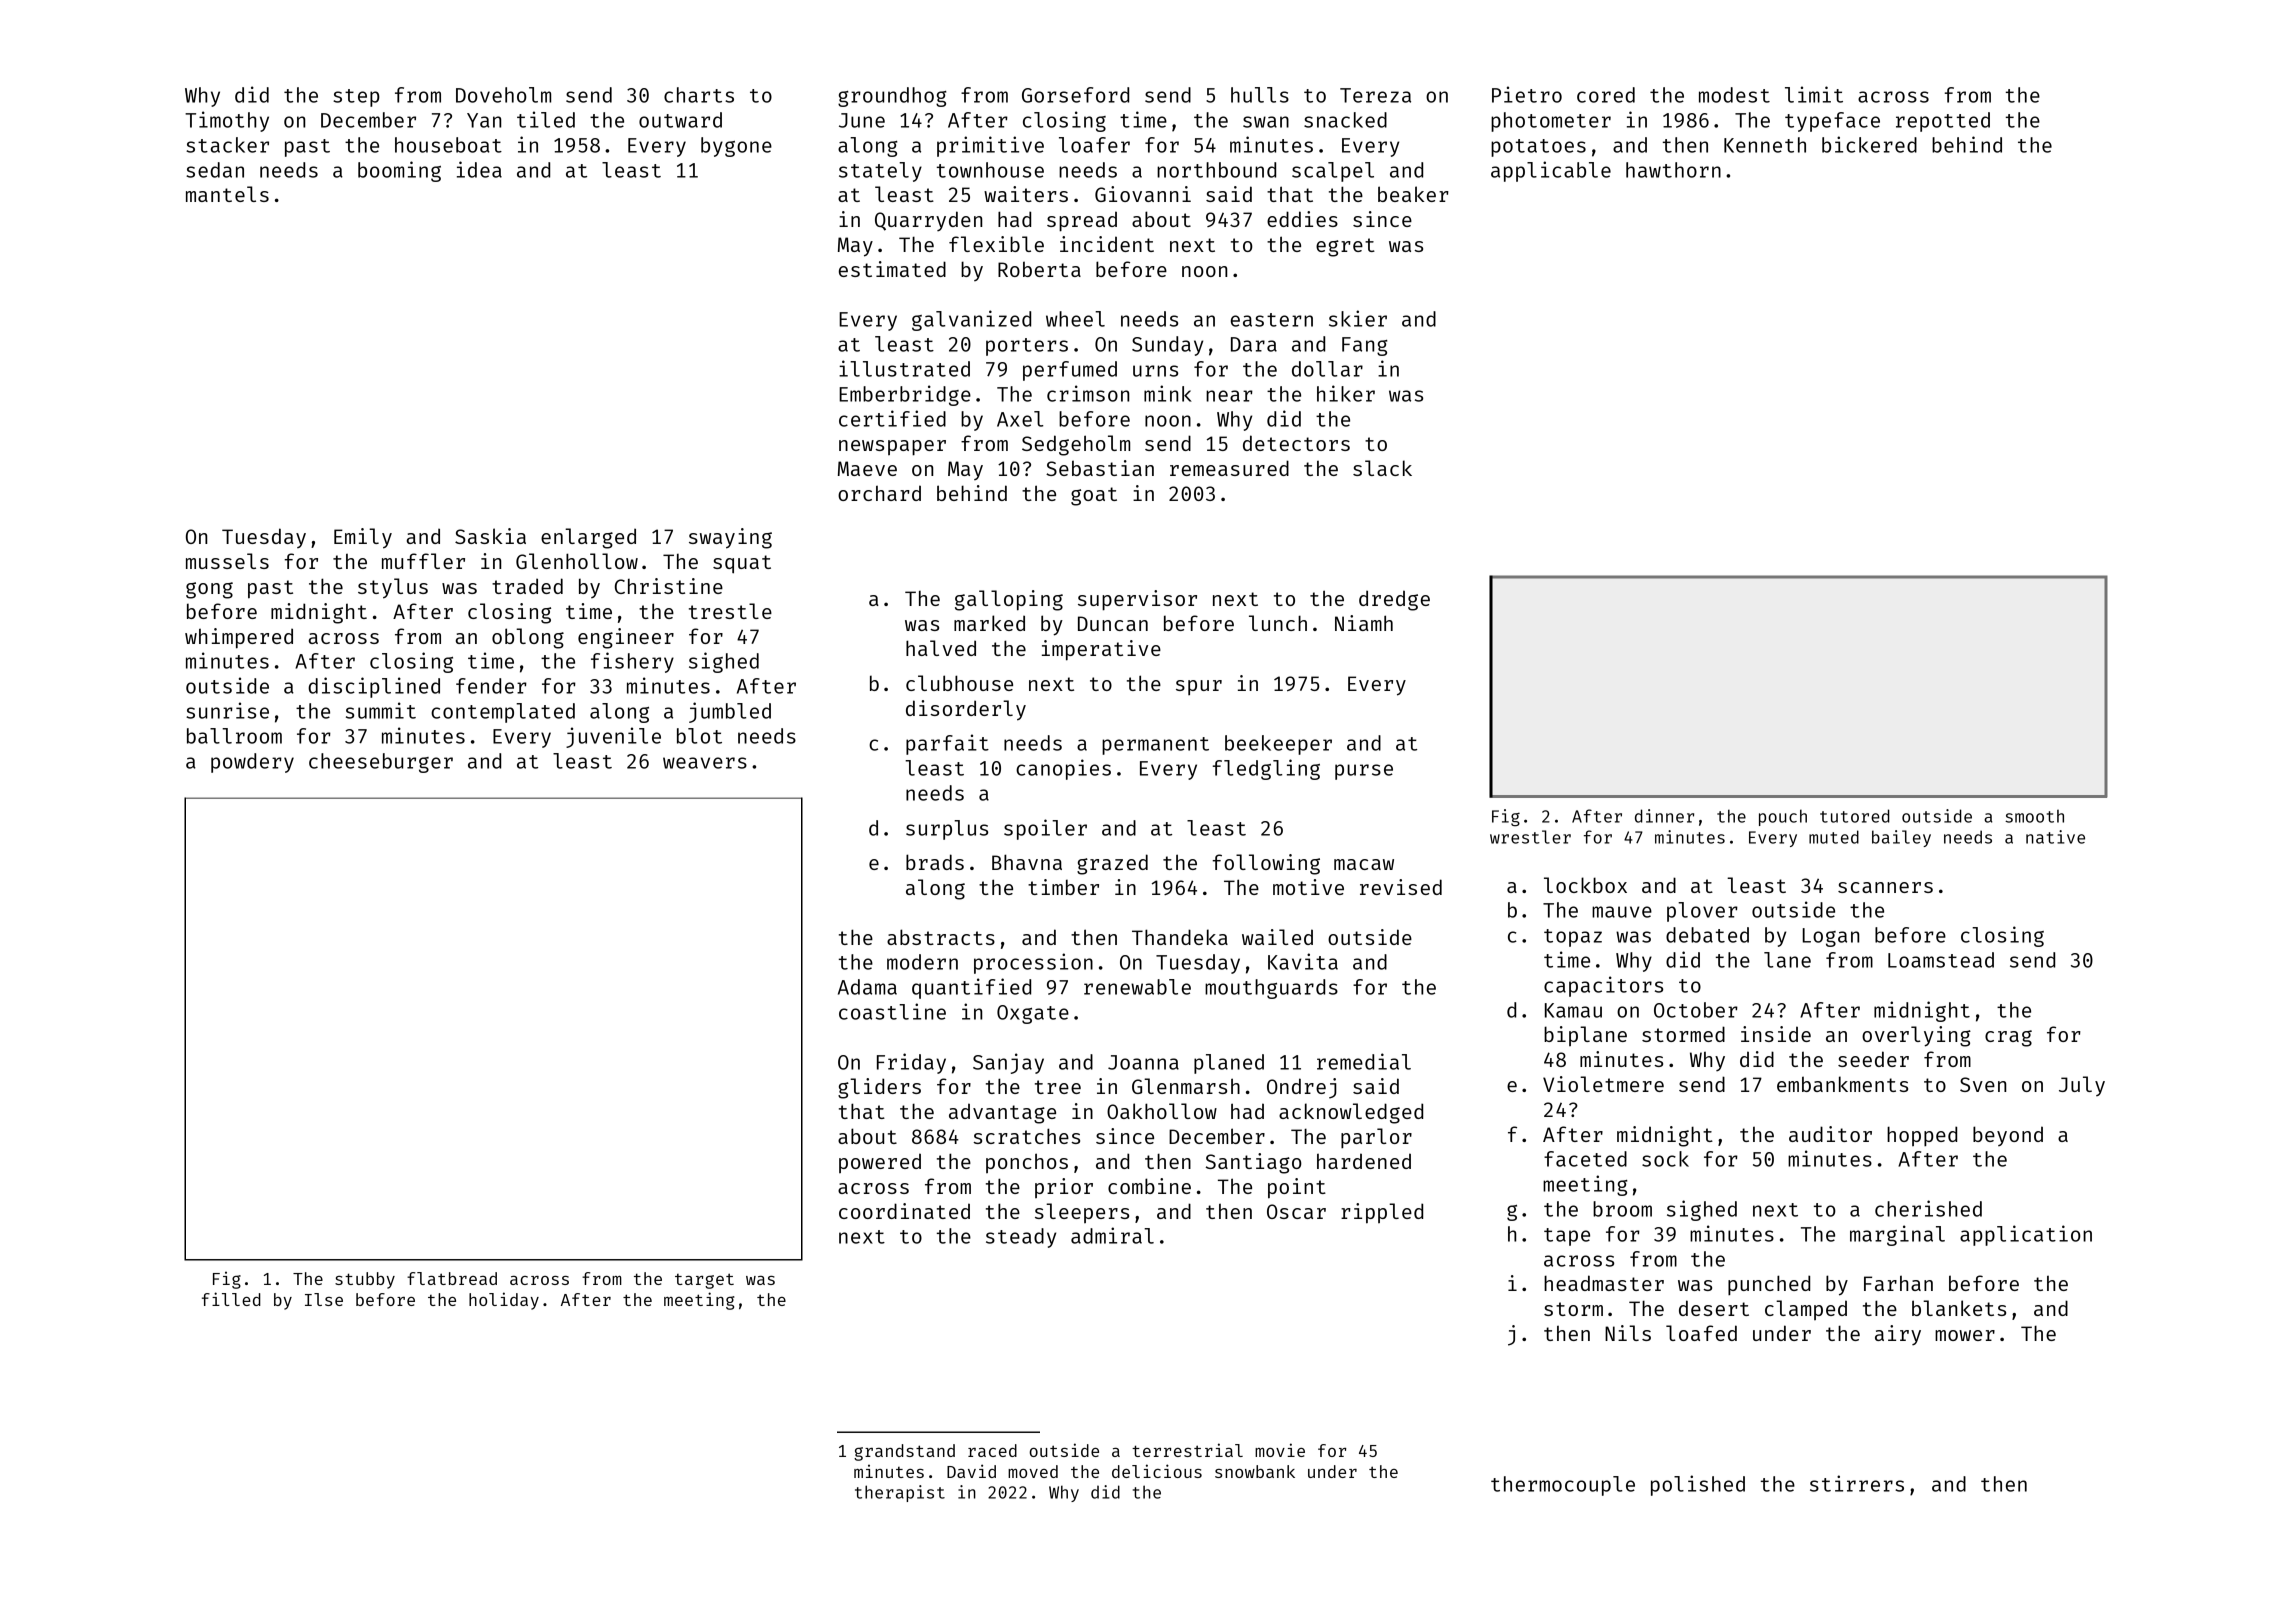 The image size is (2292, 1620). I want to click on filled, so click(231, 1299).
